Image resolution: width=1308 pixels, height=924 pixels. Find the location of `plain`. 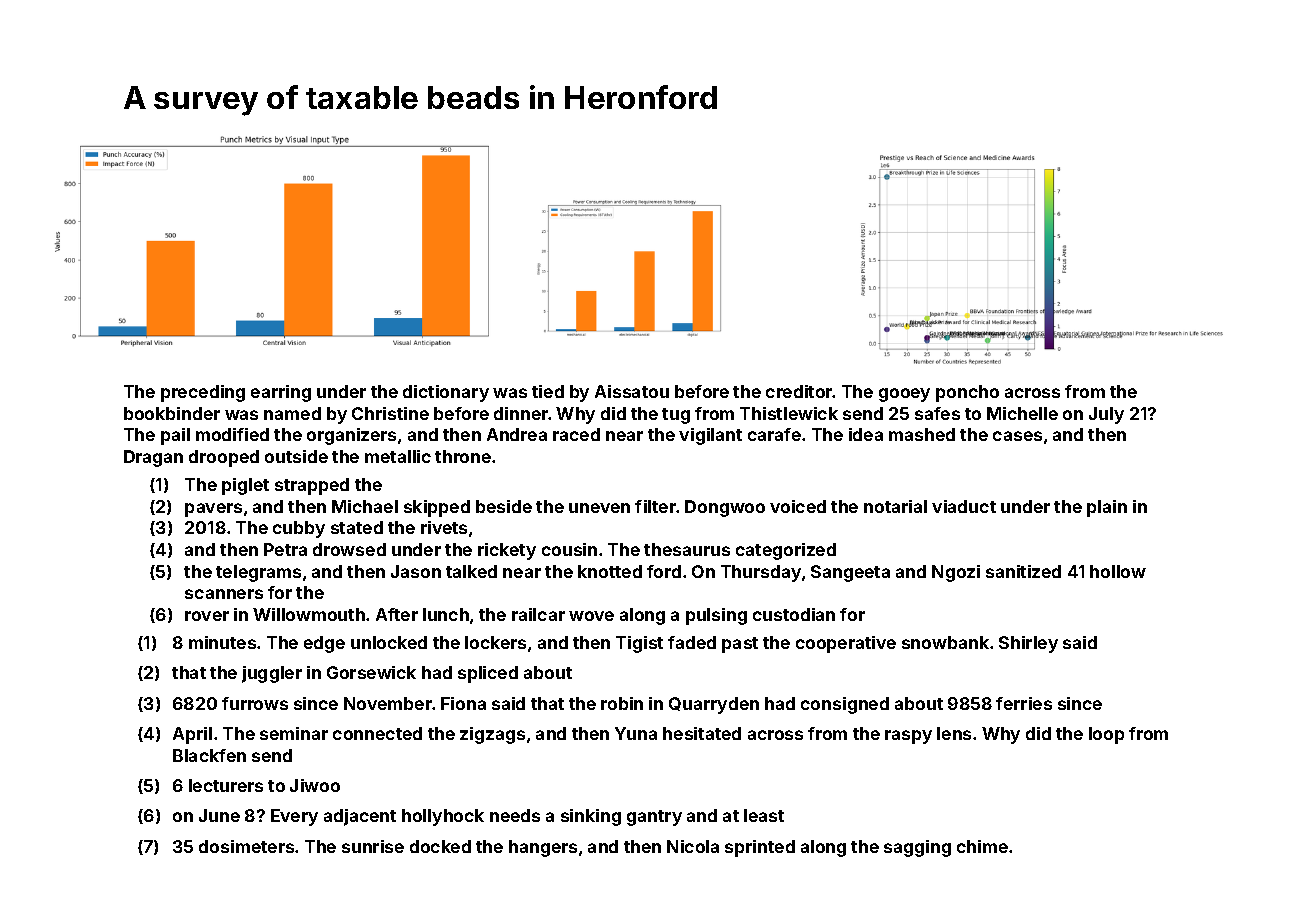

plain is located at coordinates (1107, 508).
